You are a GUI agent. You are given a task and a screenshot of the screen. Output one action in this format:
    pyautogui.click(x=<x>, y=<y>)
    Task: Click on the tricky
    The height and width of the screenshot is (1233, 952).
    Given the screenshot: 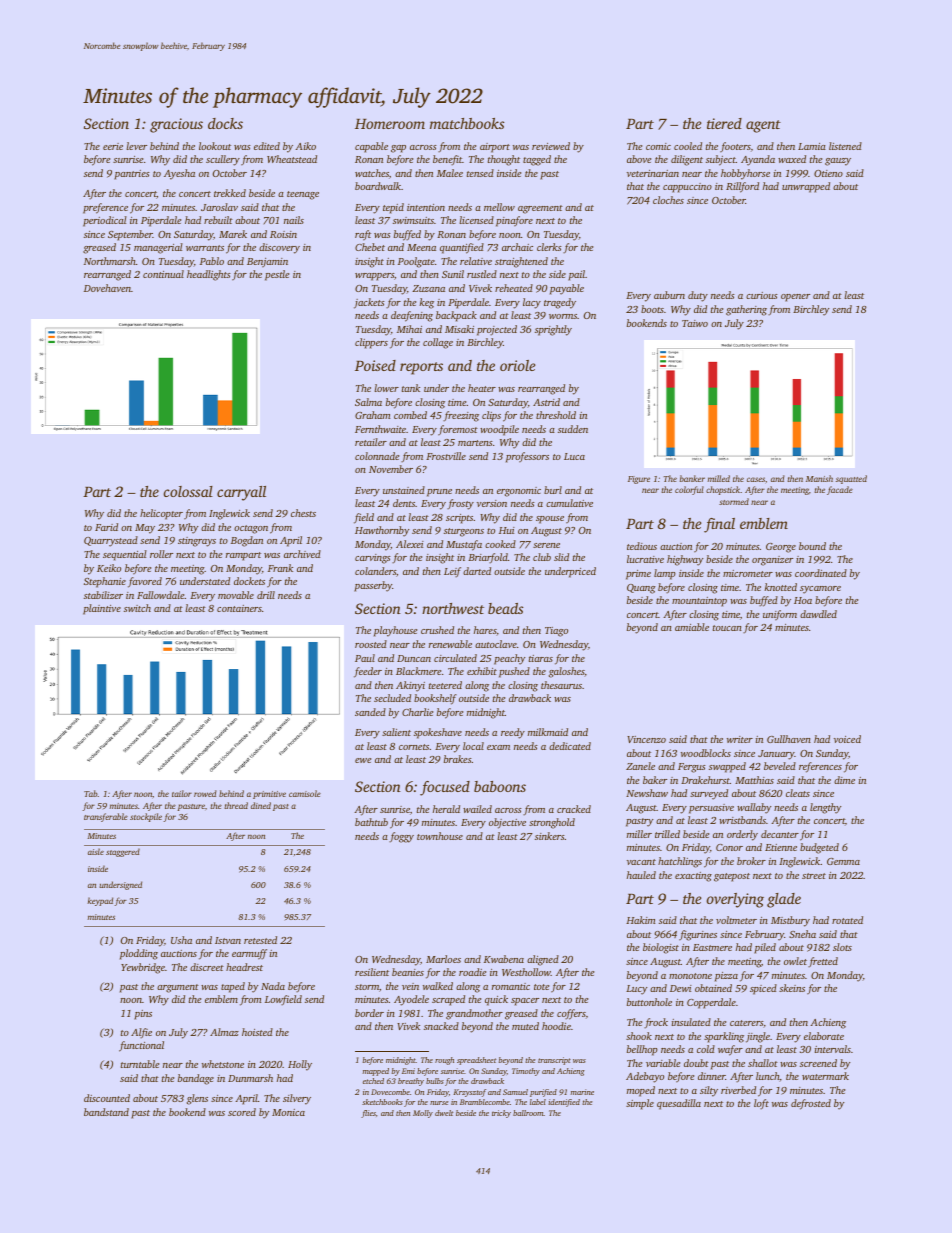 What is the action you would take?
    pyautogui.click(x=501, y=1114)
